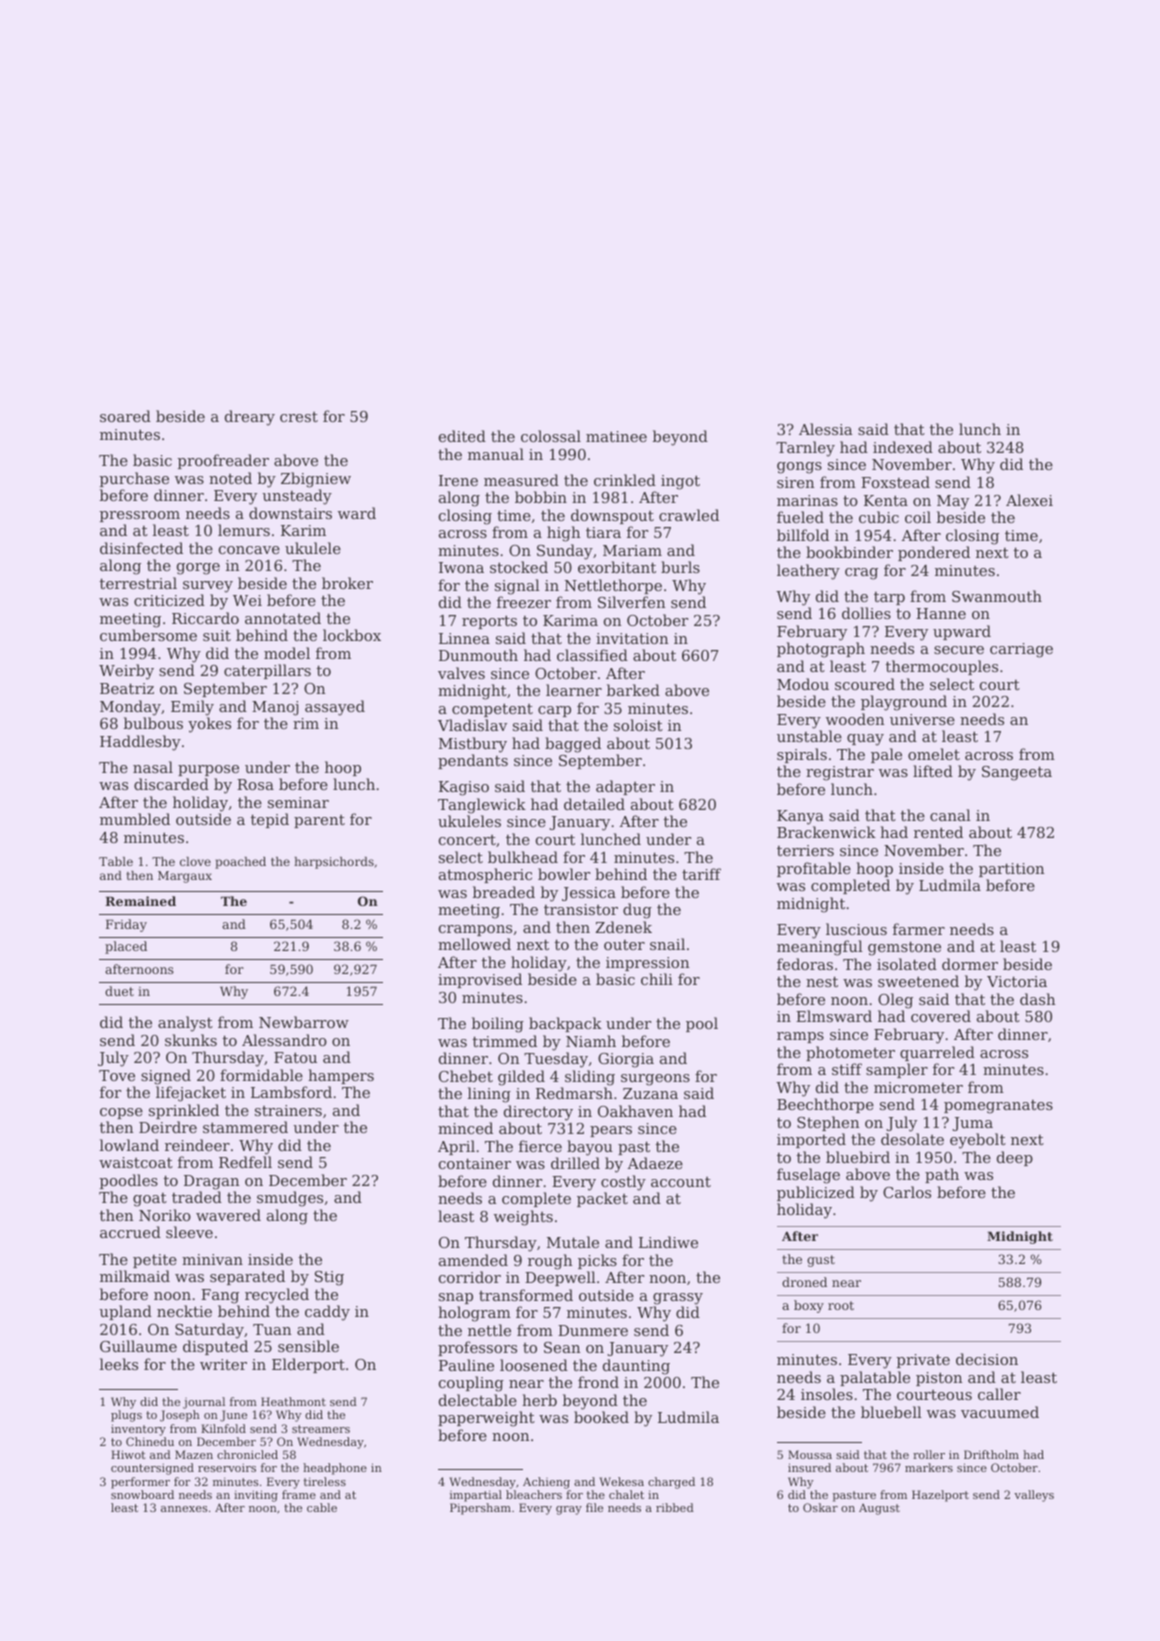 Image resolution: width=1160 pixels, height=1641 pixels. Describe the element at coordinates (217, 635) in the page. I see `suit` at that location.
